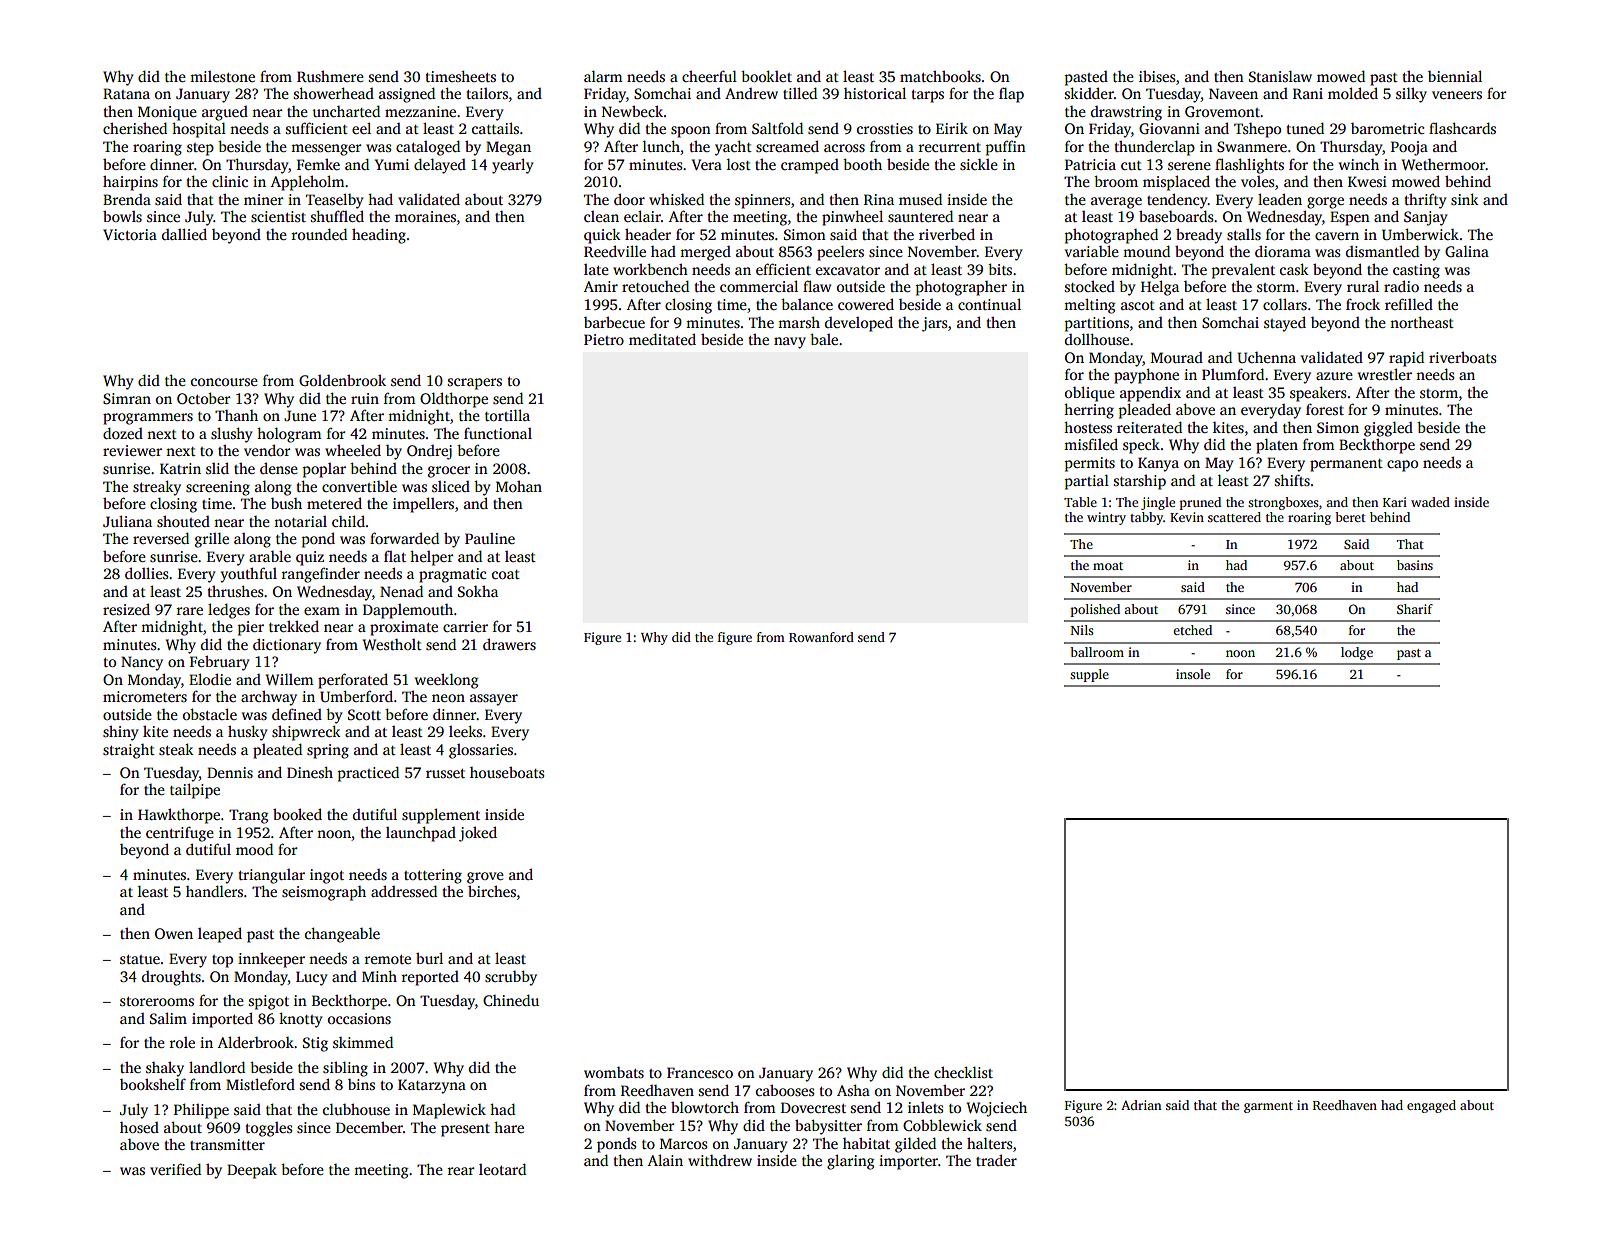 This screenshot has height=1246, width=1612. What do you see at coordinates (236, 591) in the screenshot?
I see `thrushes` at bounding box center [236, 591].
